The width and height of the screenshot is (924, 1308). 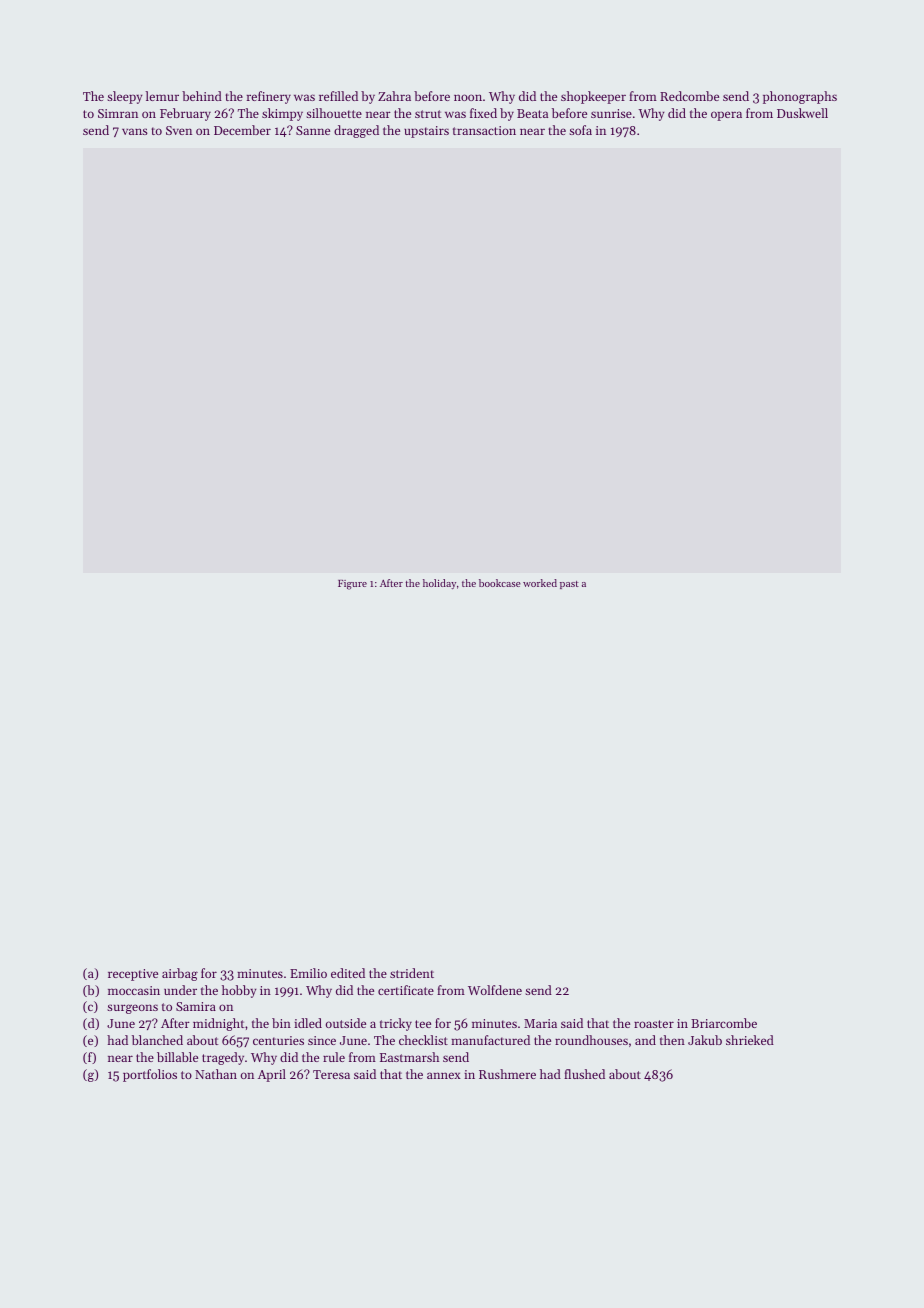 What do you see at coordinates (394, 96) in the screenshot?
I see `Zahra` at bounding box center [394, 96].
